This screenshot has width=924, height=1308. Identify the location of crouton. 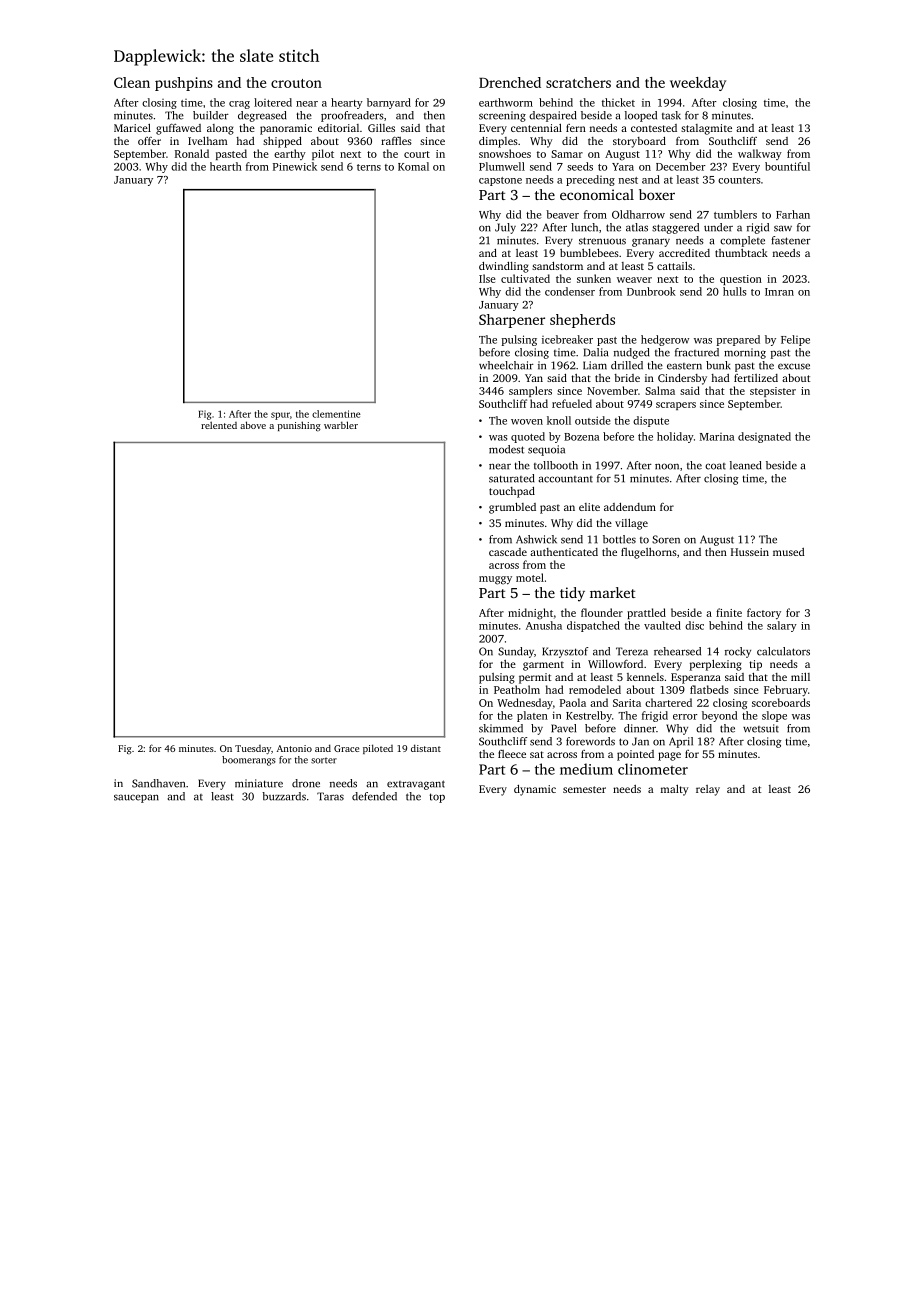
(296, 83).
